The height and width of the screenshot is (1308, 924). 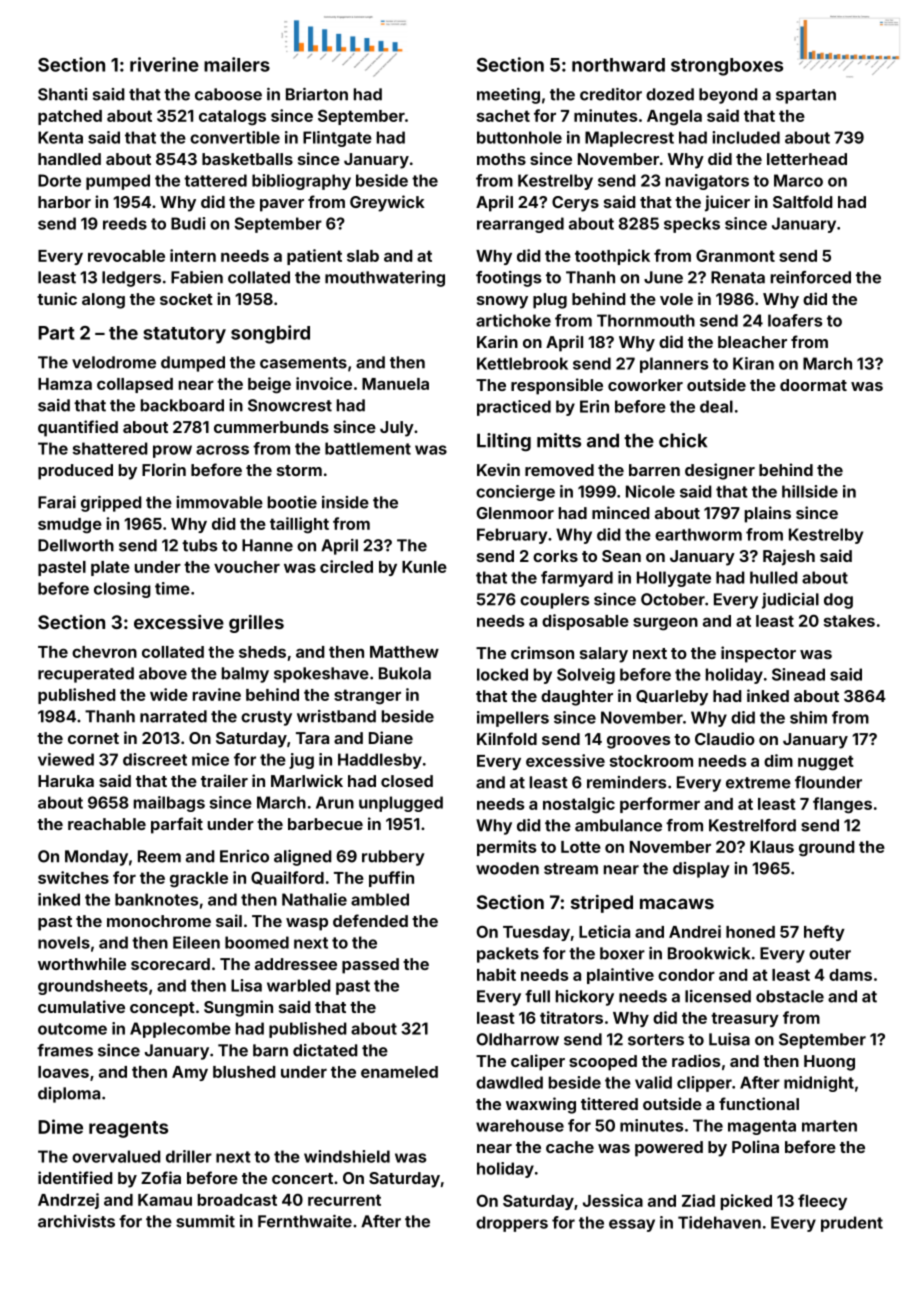 What do you see at coordinates (172, 588) in the screenshot?
I see `time` at bounding box center [172, 588].
